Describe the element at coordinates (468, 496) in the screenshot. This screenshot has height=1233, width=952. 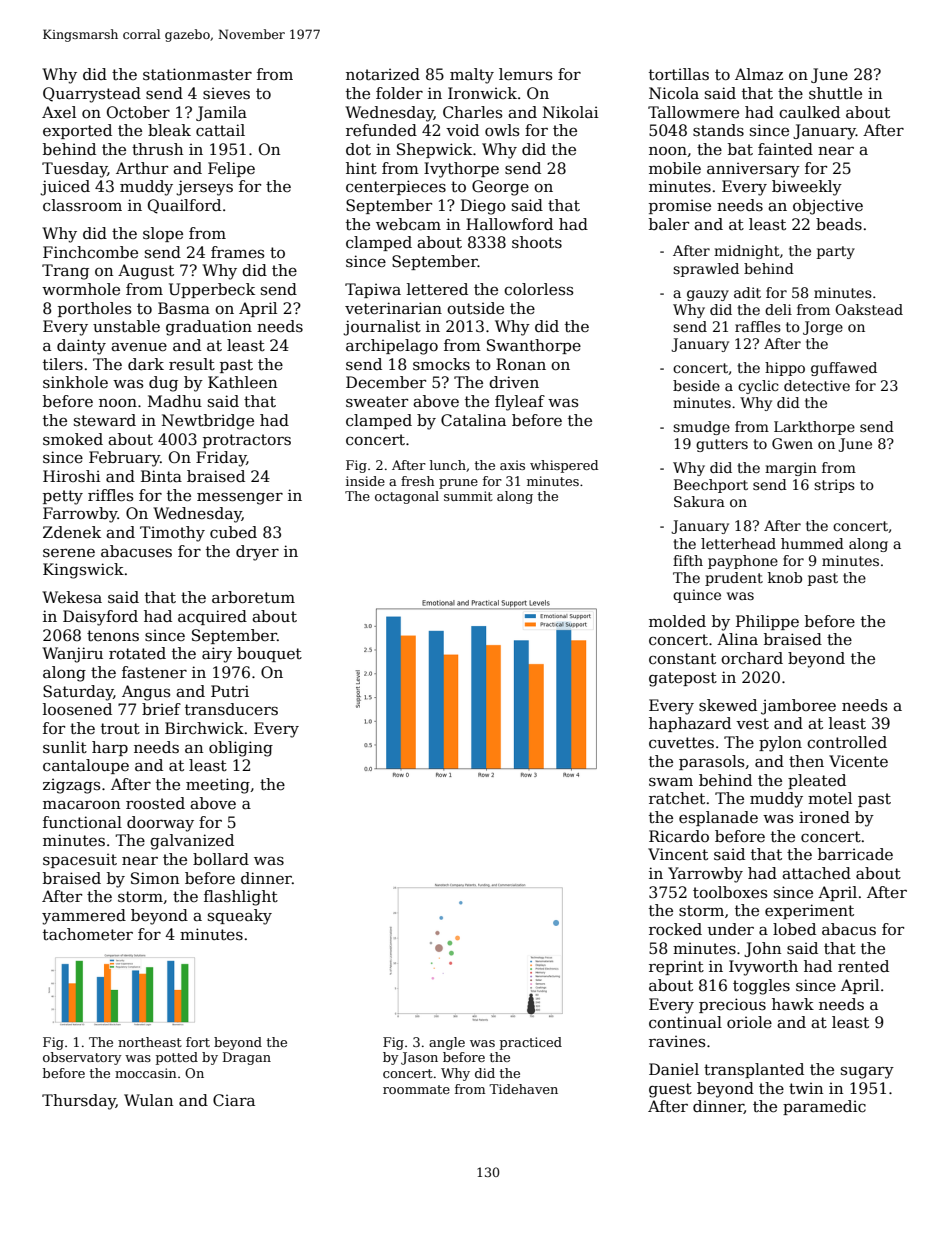
I see `summit` at that location.
